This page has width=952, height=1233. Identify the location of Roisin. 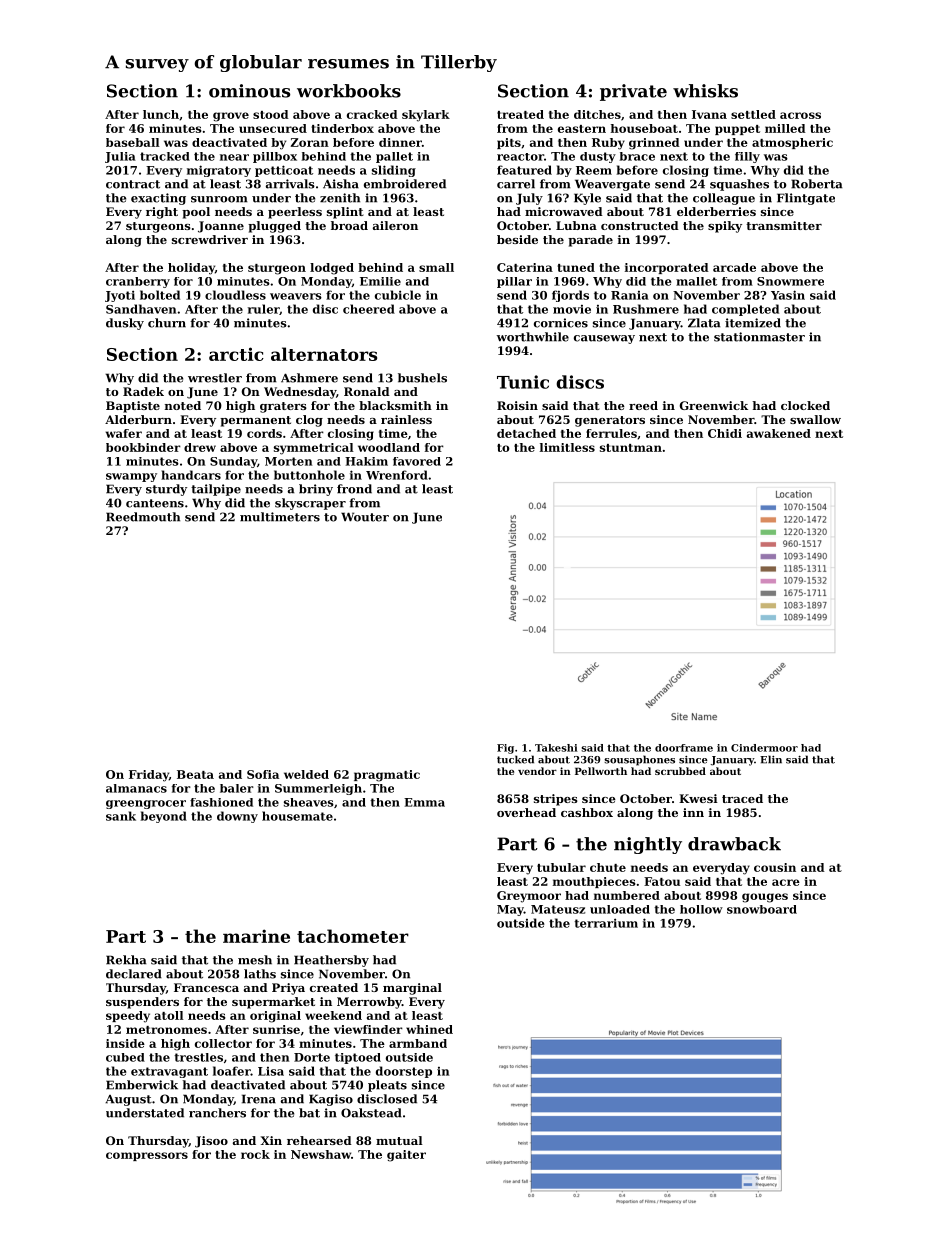
(517, 405).
